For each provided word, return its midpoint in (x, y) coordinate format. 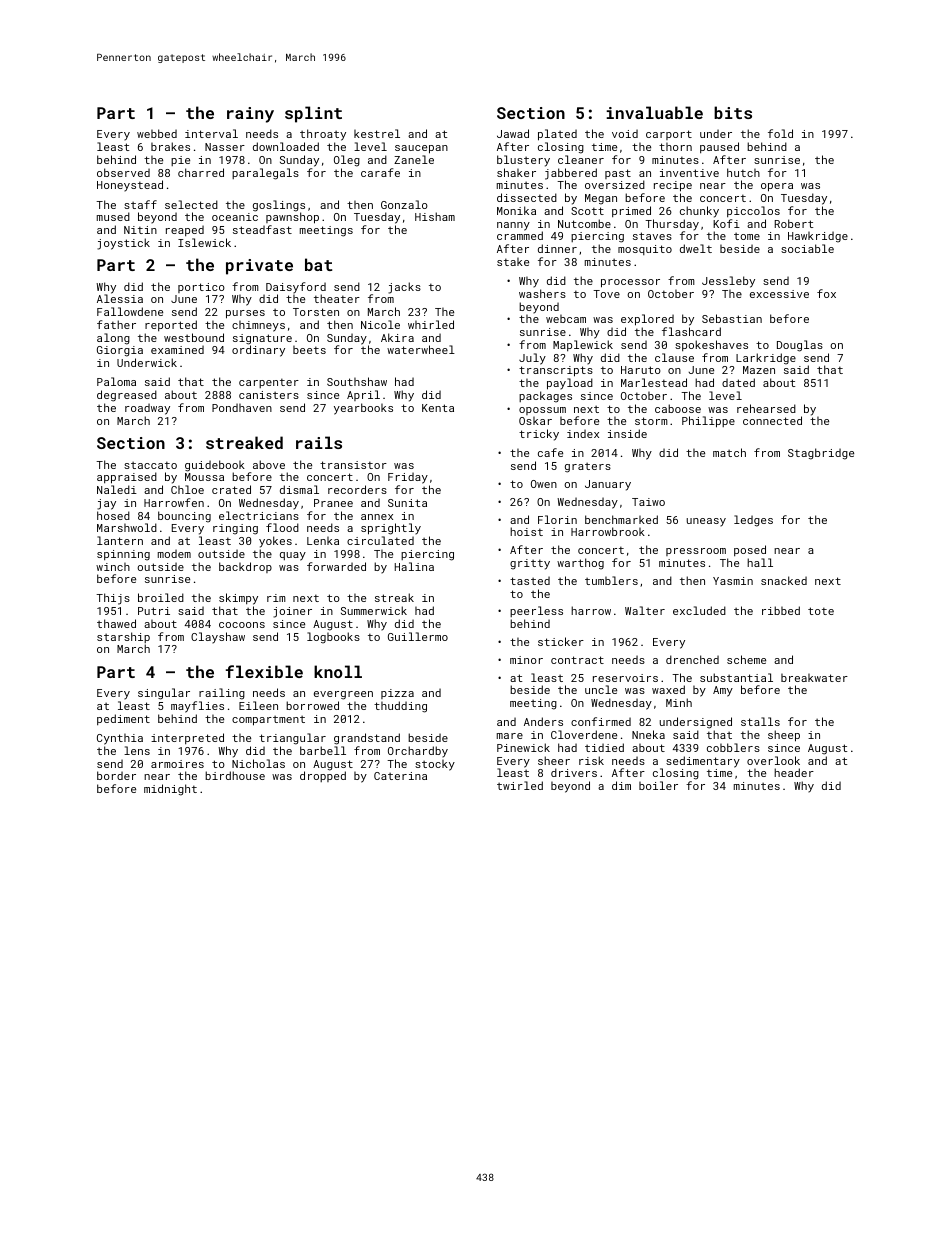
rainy (250, 115)
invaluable (654, 112)
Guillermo (418, 636)
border (116, 775)
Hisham (435, 216)
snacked (784, 580)
